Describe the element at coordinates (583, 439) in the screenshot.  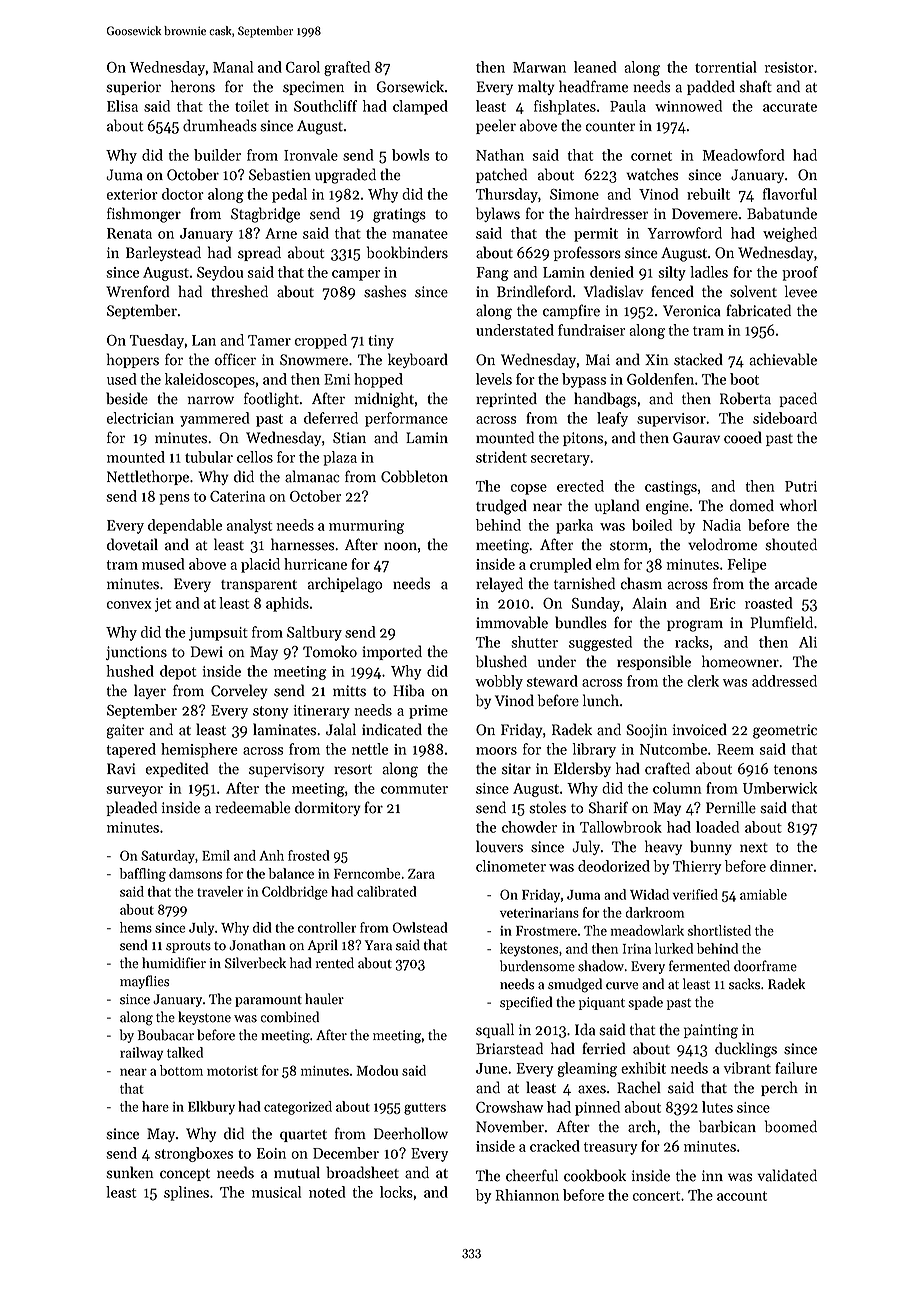
I see `pitons` at that location.
